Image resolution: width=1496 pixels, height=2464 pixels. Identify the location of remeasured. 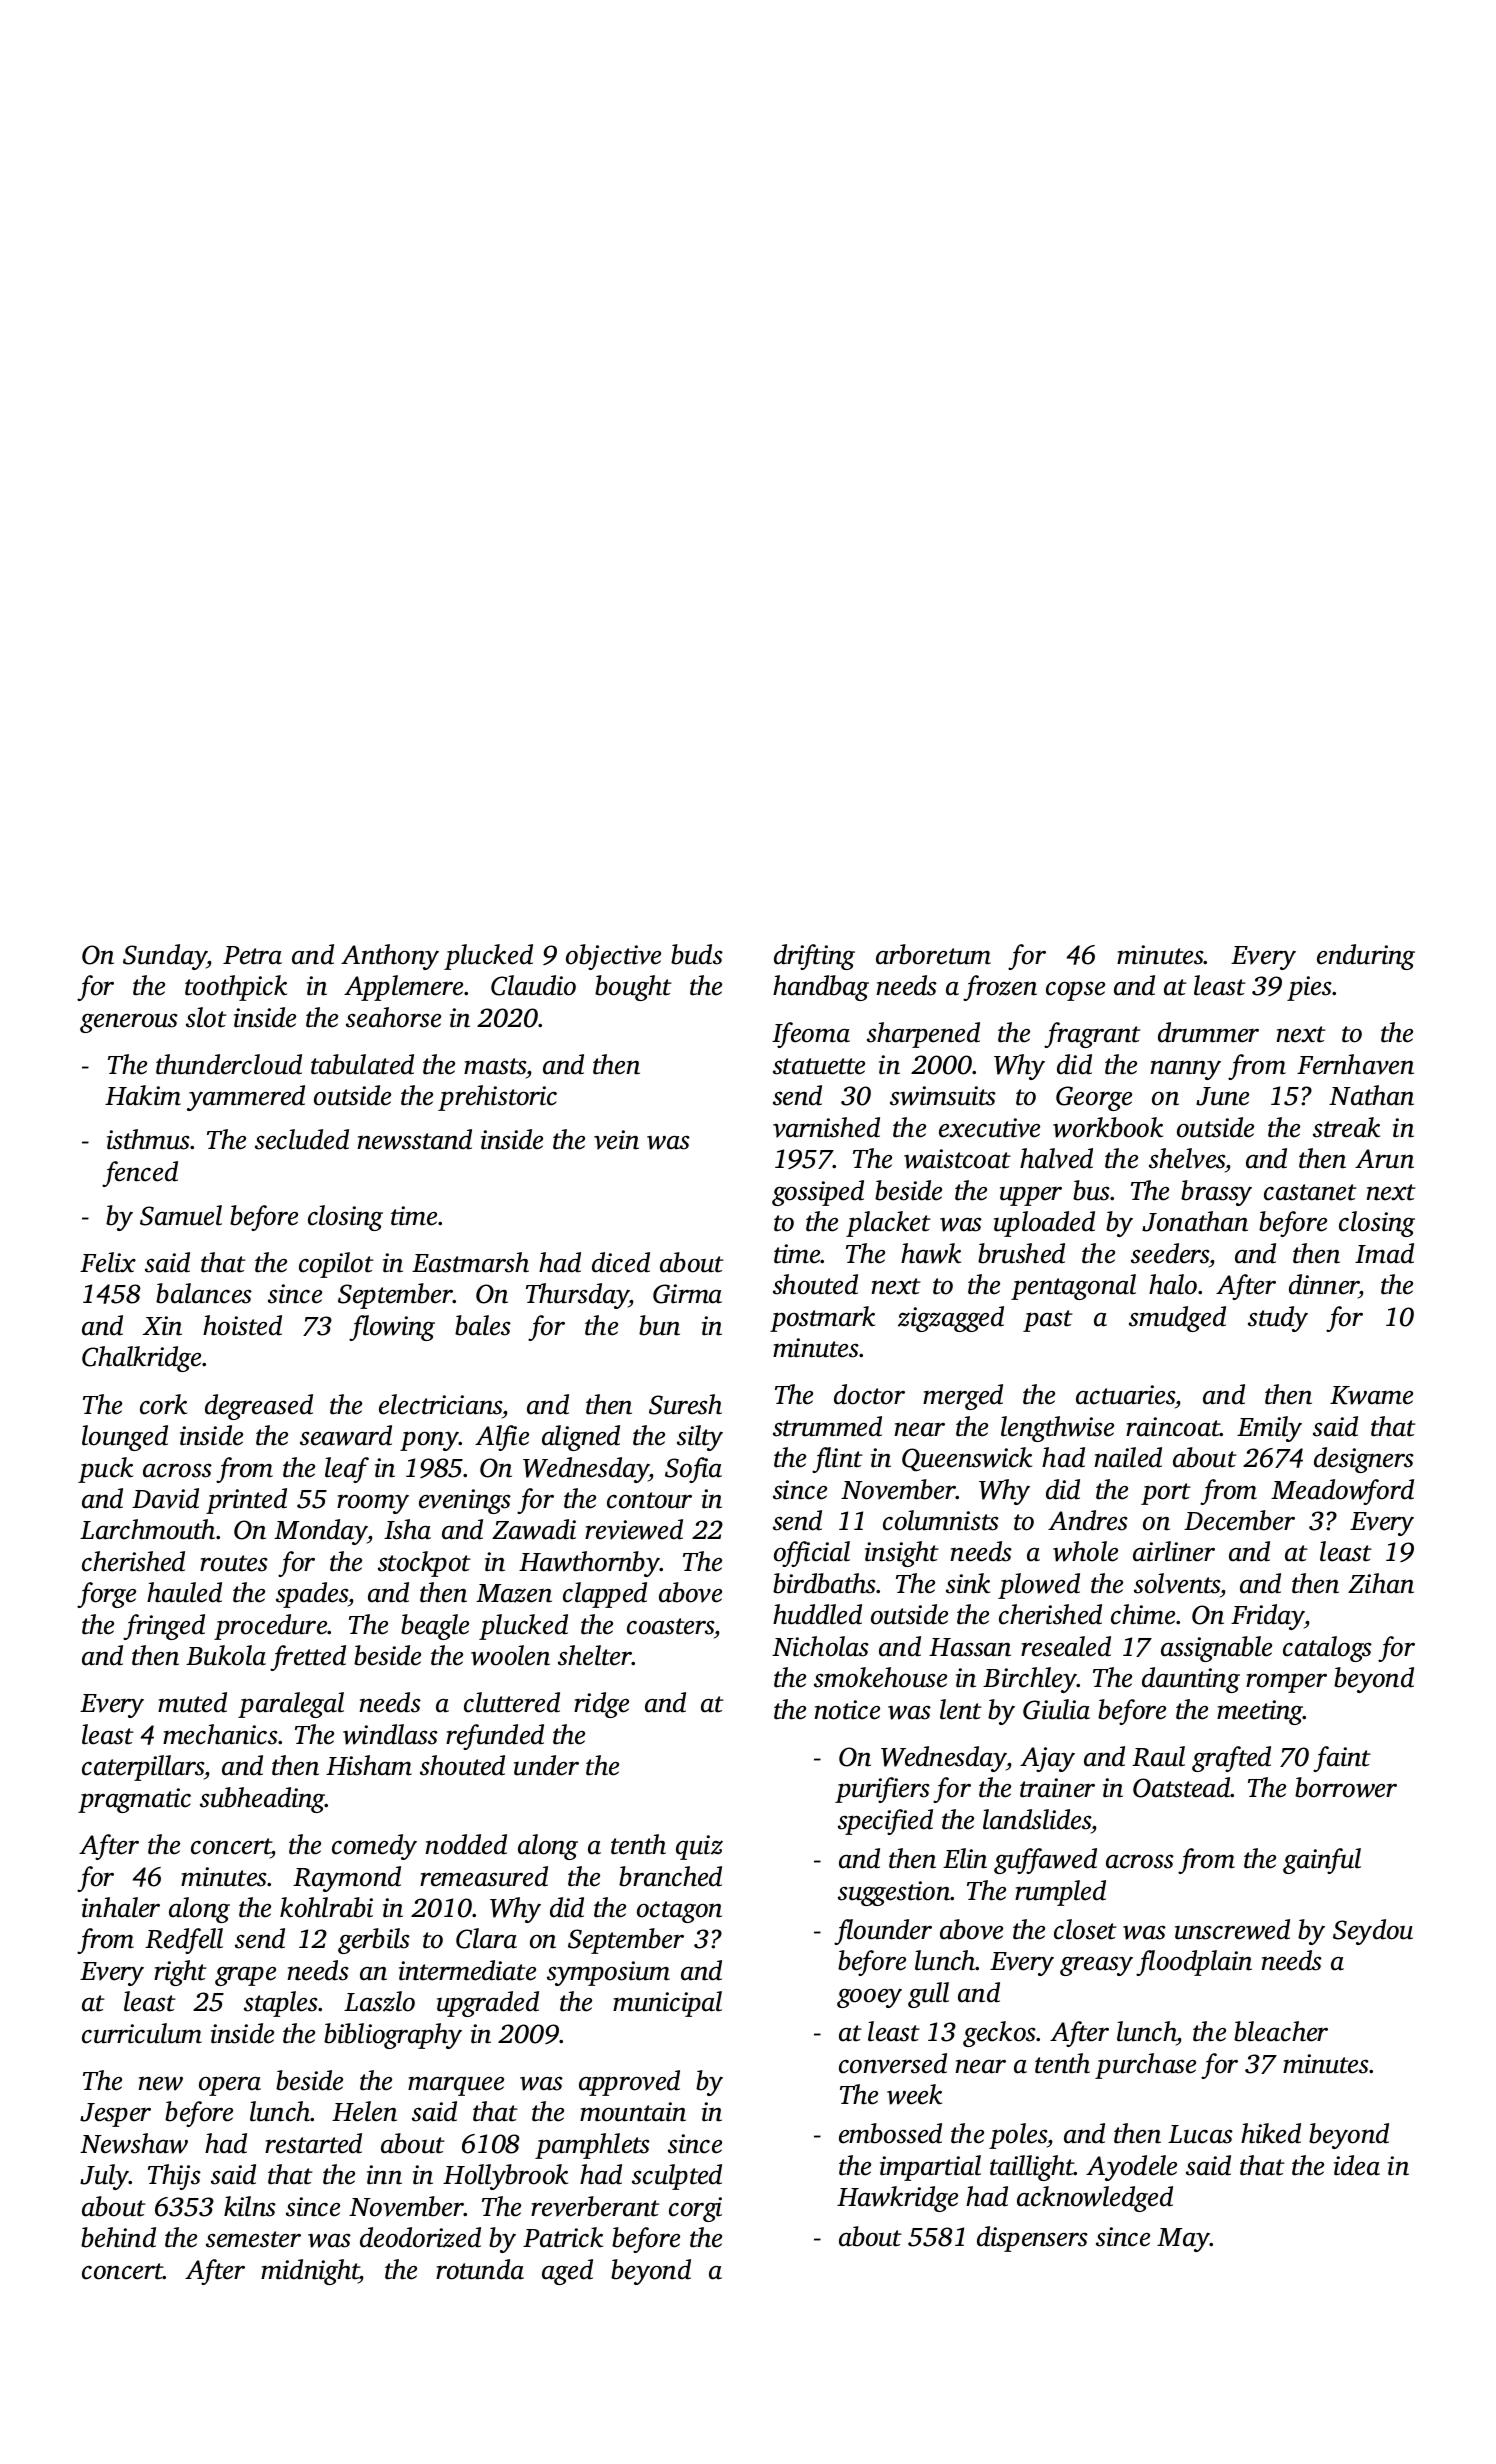
(484, 1876).
